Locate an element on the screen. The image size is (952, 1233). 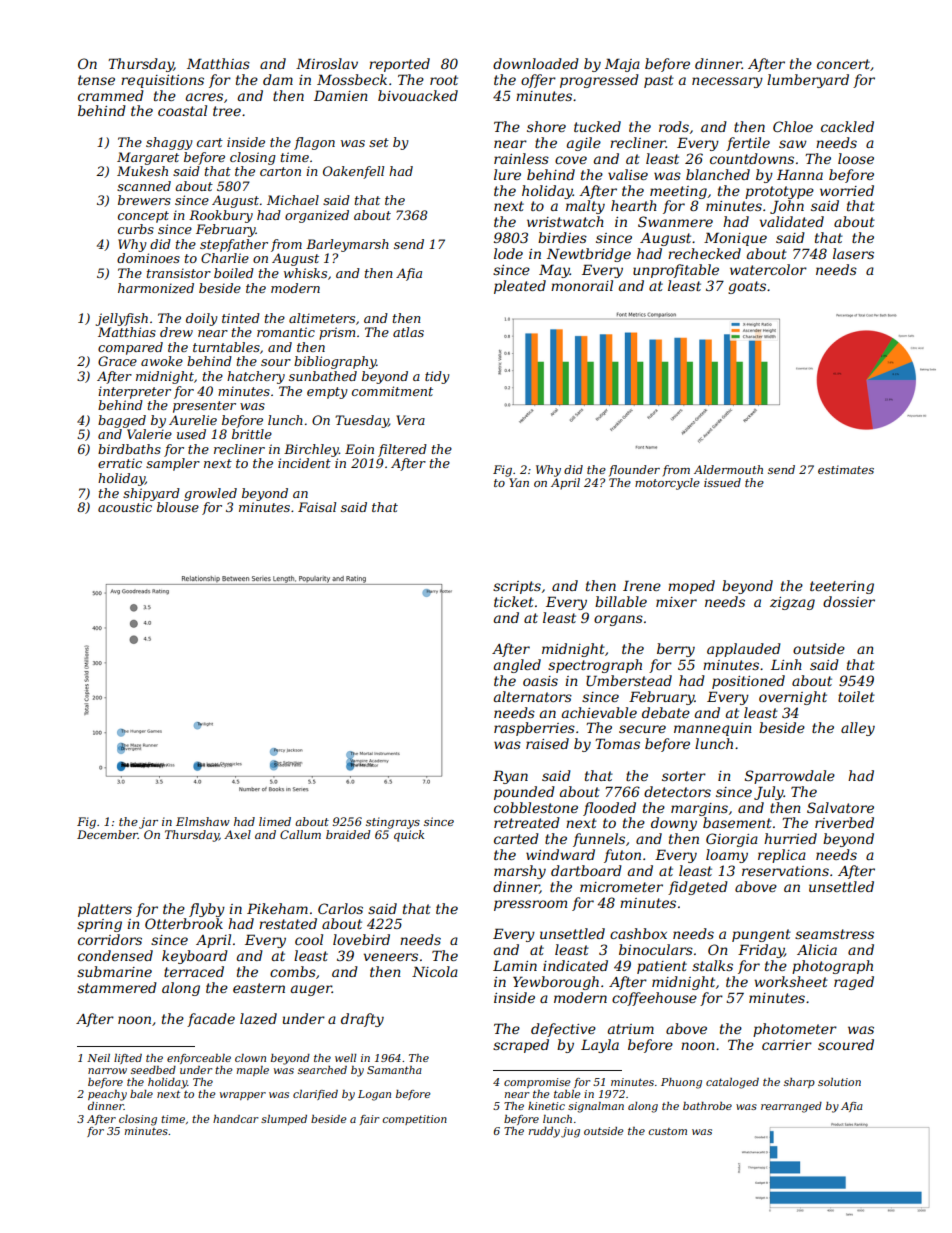
acres is located at coordinates (204, 97).
